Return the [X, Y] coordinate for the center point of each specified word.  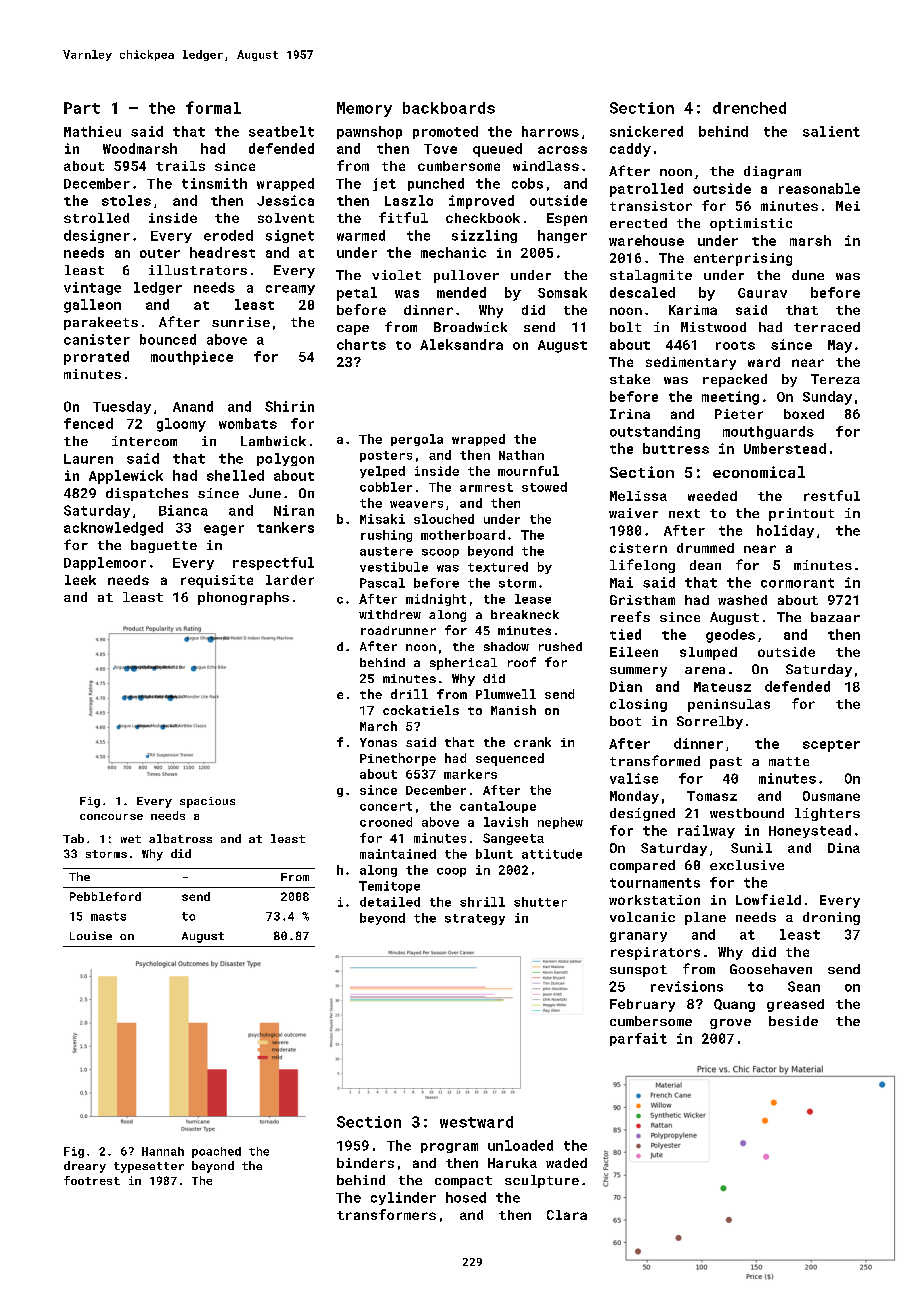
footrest [92, 1180]
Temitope [389, 887]
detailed [390, 902]
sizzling [484, 236]
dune [808, 275]
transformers [386, 1214]
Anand [193, 406]
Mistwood [713, 327]
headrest [222, 252]
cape [353, 330]
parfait [638, 1039]
